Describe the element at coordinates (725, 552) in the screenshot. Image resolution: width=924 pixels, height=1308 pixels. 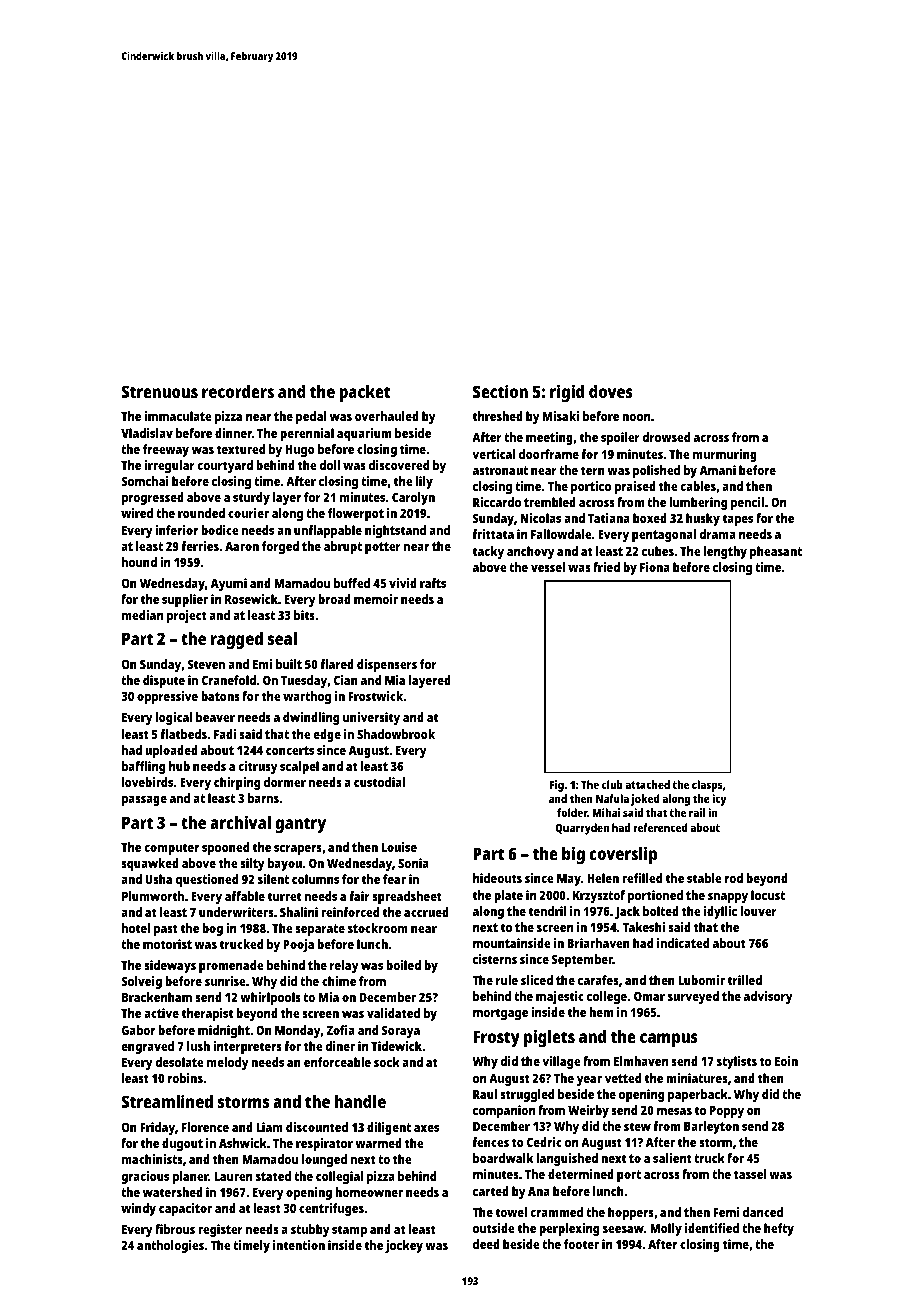
I see `lengthy` at that location.
